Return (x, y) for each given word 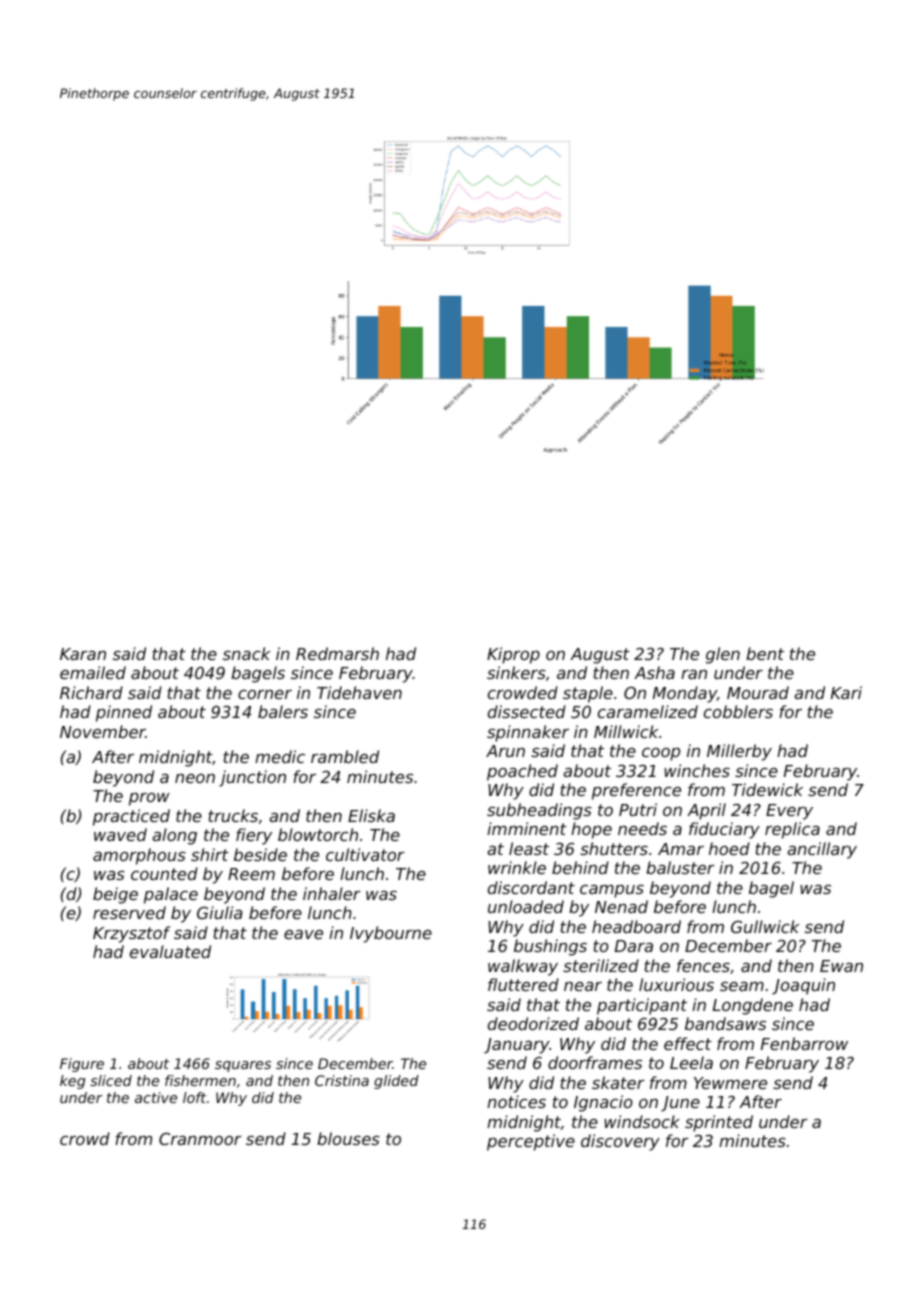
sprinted (719, 1123)
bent (765, 653)
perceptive (531, 1142)
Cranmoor (200, 1139)
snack (247, 653)
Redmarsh (337, 653)
